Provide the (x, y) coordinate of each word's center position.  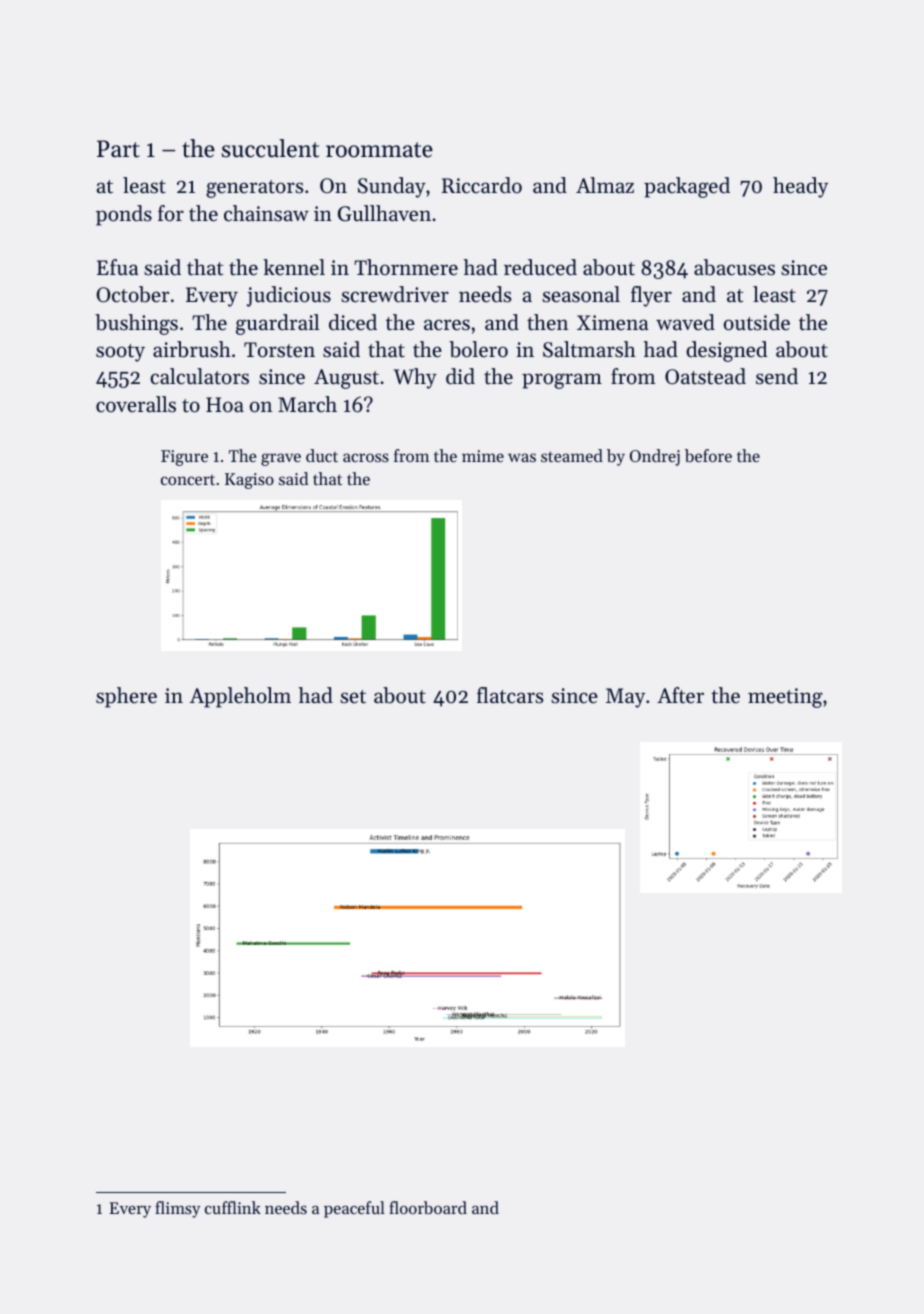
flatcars (510, 695)
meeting (785, 698)
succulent (270, 148)
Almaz (605, 185)
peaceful (354, 1209)
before (708, 455)
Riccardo (482, 185)
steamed (572, 455)
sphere (126, 697)
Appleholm (240, 697)
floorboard (428, 1207)
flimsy (177, 1209)
